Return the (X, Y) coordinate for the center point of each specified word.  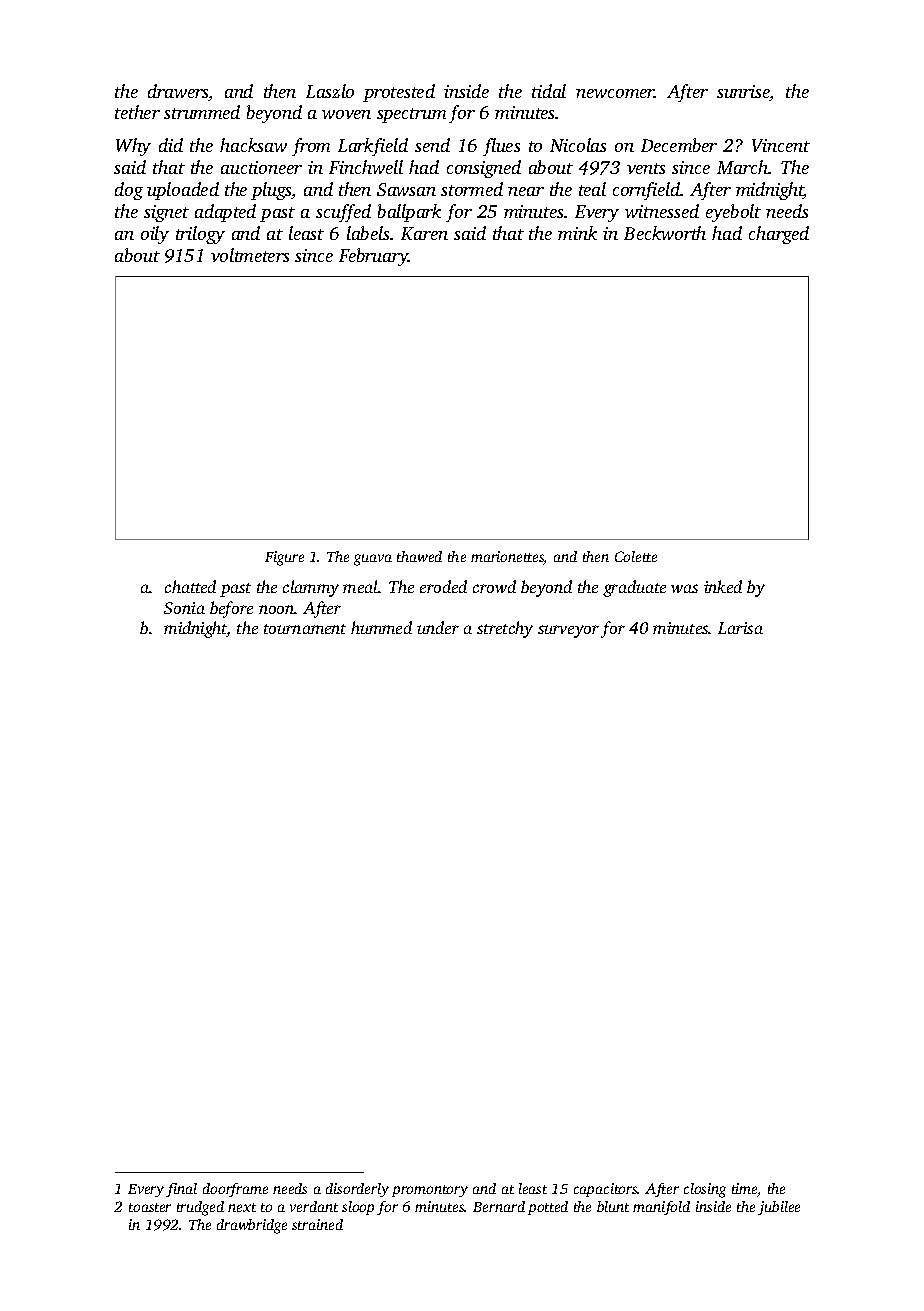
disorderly (357, 1190)
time (745, 1190)
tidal (549, 91)
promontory (430, 1191)
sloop (358, 1208)
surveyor (568, 631)
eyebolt (733, 213)
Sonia (184, 608)
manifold (661, 1208)
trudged (200, 1208)
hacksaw (253, 145)
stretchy (505, 629)
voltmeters (250, 255)
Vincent (781, 145)
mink (577, 233)
